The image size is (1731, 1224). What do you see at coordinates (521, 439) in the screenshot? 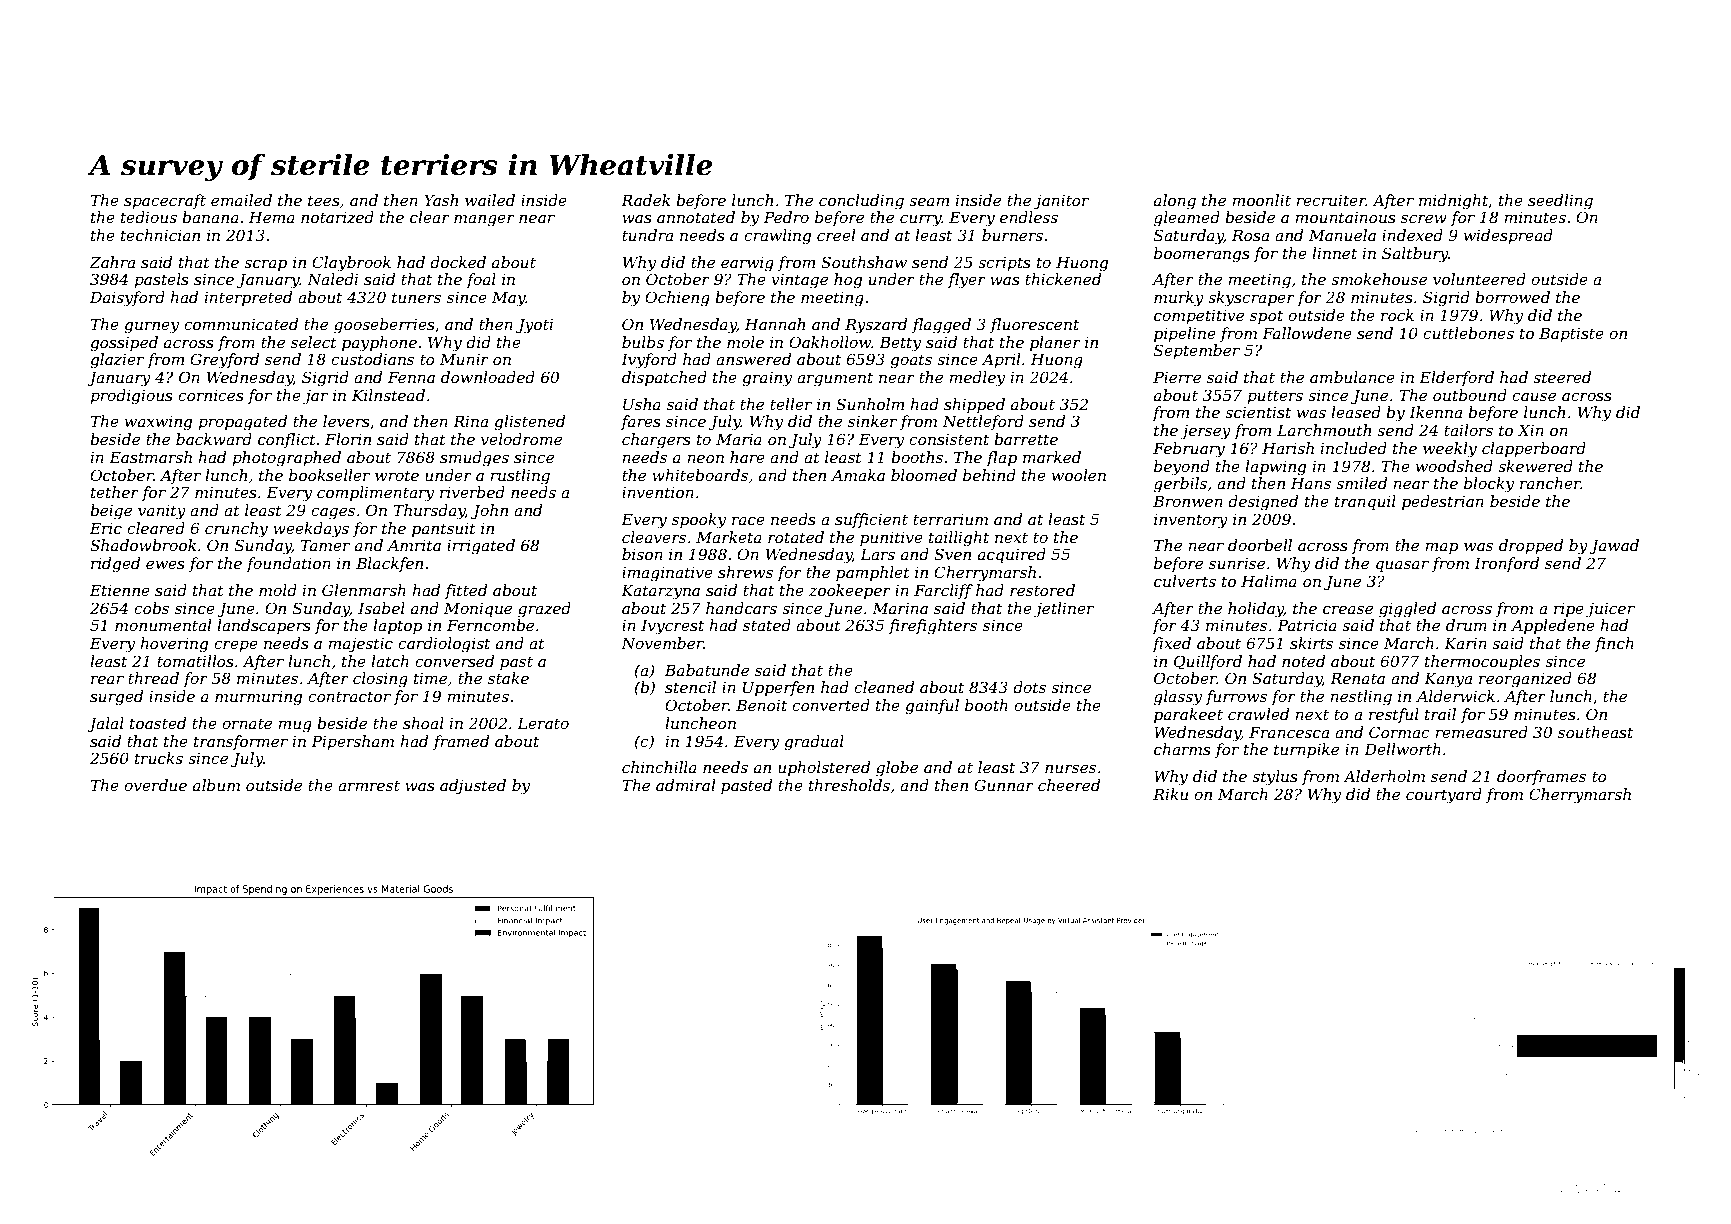
I see `velodrome` at bounding box center [521, 439].
